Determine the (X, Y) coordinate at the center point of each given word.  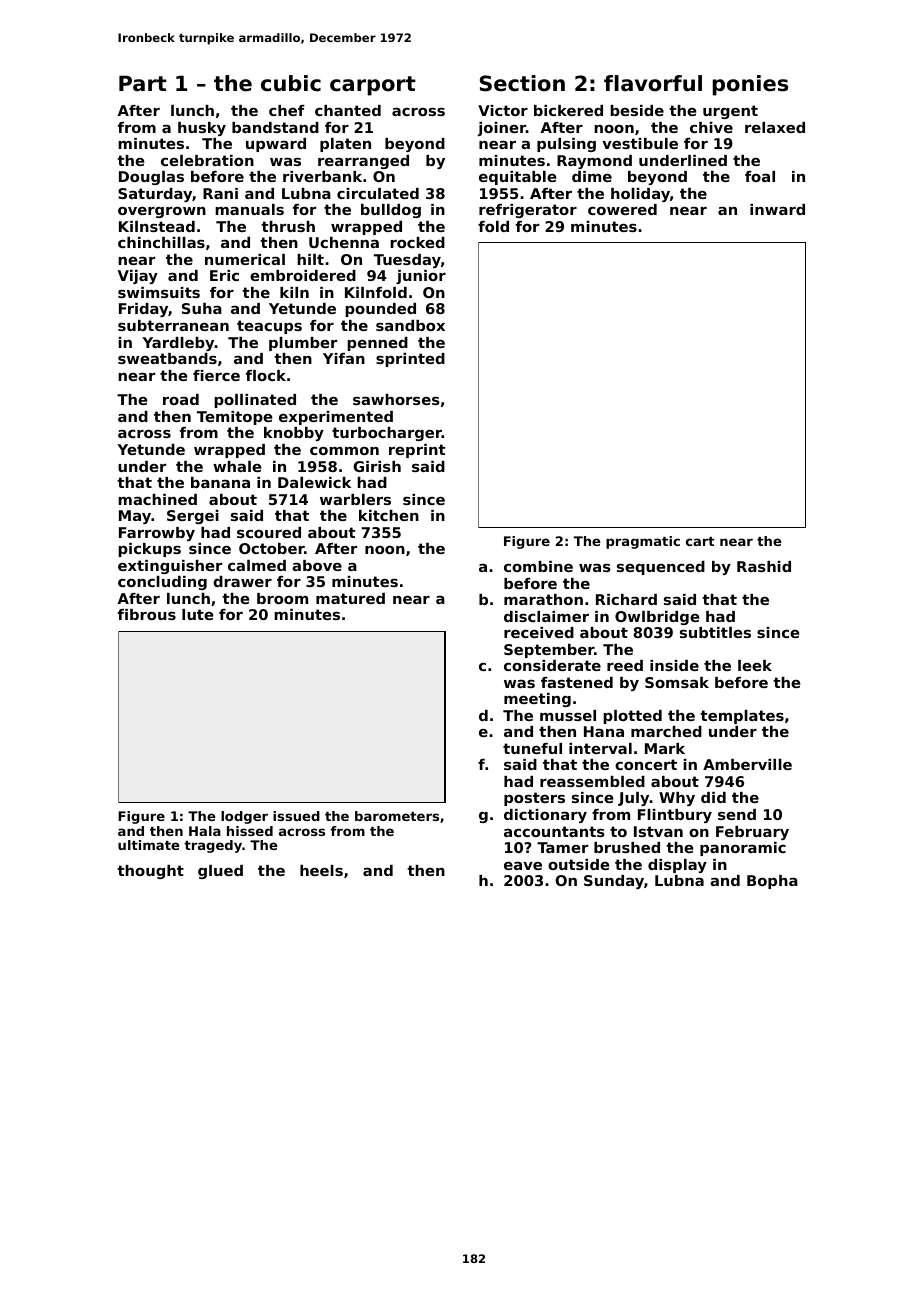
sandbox (410, 325)
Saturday (155, 195)
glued (220, 872)
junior (421, 277)
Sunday (614, 882)
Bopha (772, 882)
